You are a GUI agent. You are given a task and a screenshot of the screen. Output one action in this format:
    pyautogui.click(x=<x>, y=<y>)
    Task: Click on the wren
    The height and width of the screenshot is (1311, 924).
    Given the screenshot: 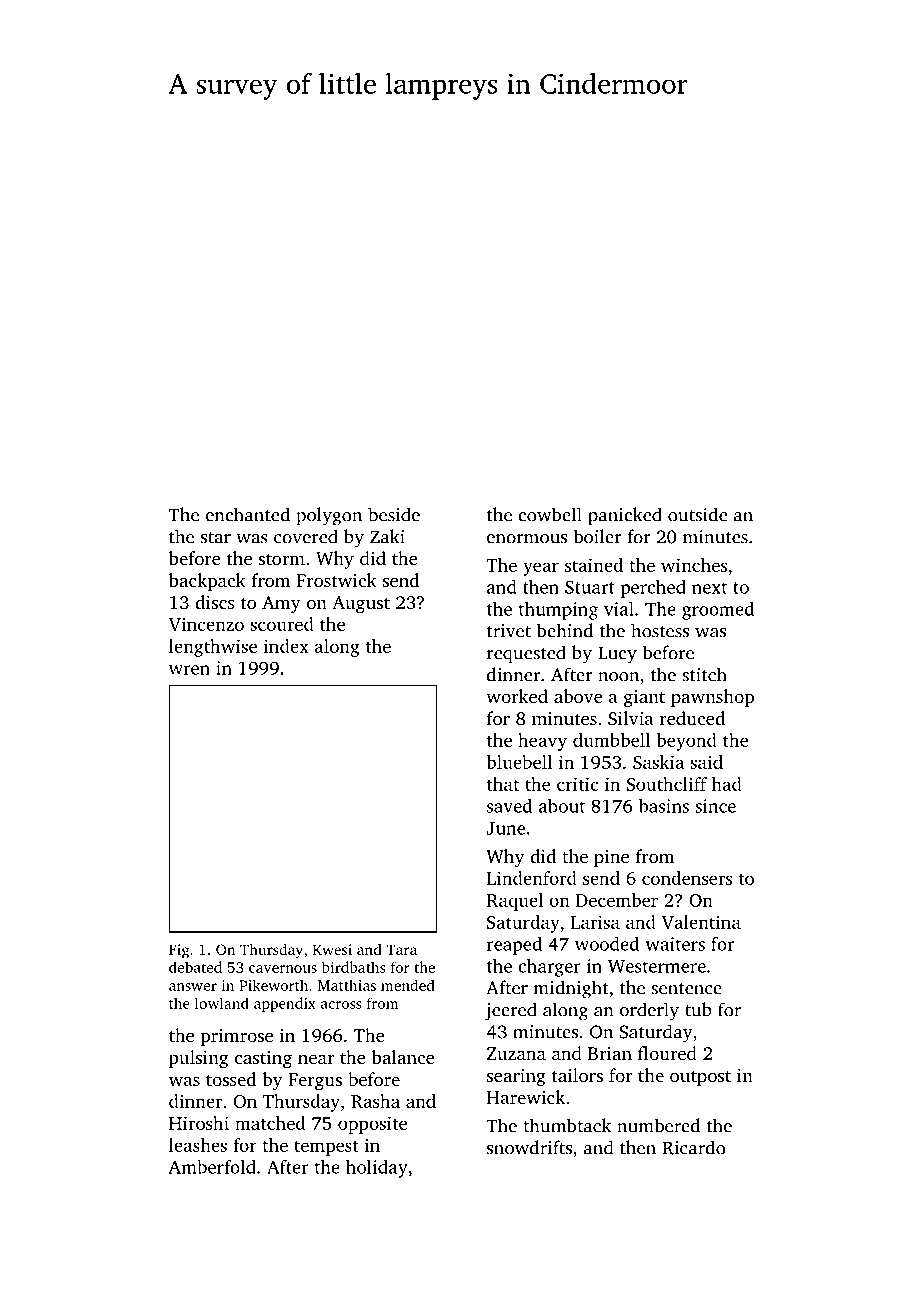 What is the action you would take?
    pyautogui.click(x=189, y=670)
